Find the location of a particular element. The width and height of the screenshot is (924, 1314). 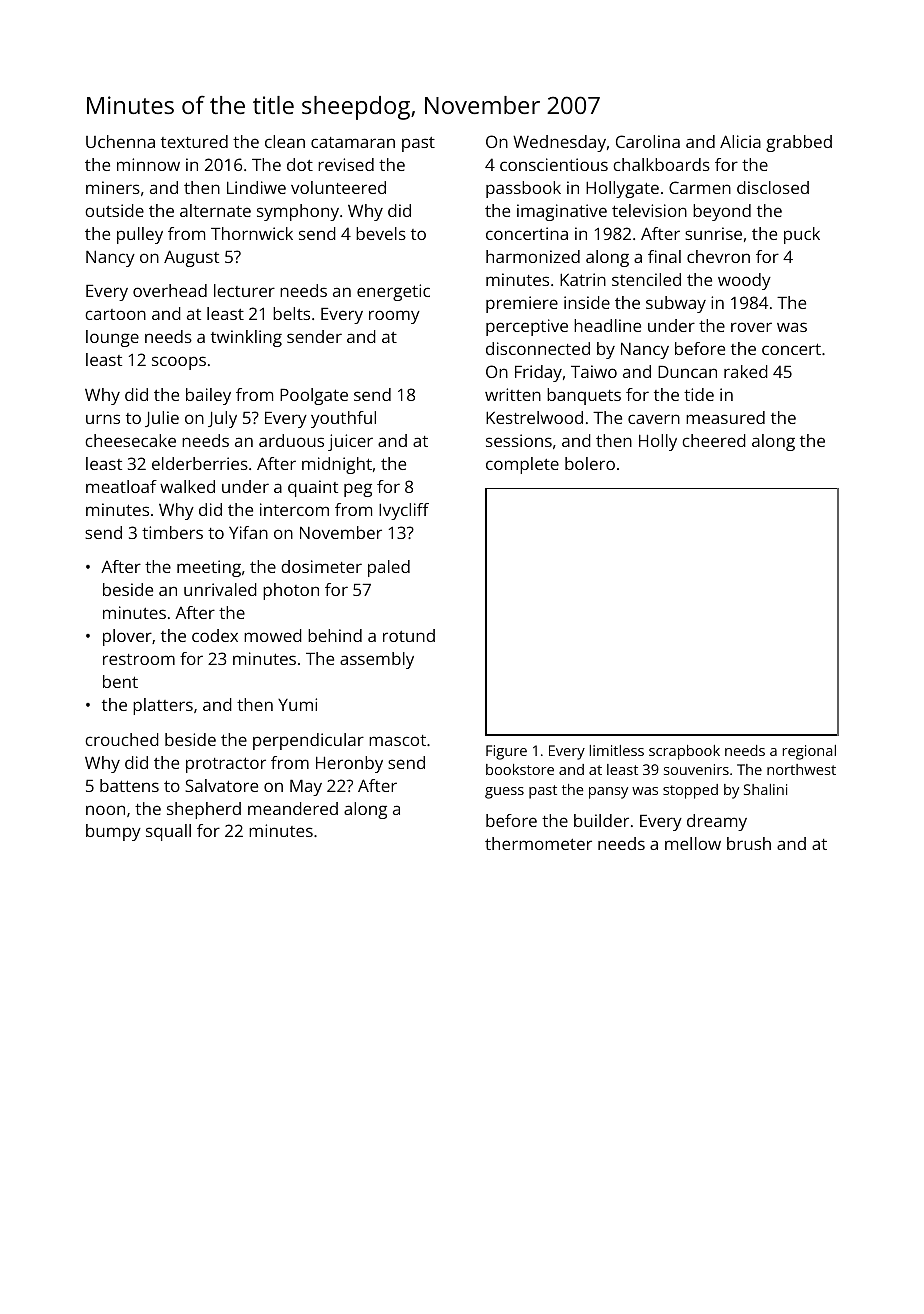

twinkling is located at coordinates (246, 338).
